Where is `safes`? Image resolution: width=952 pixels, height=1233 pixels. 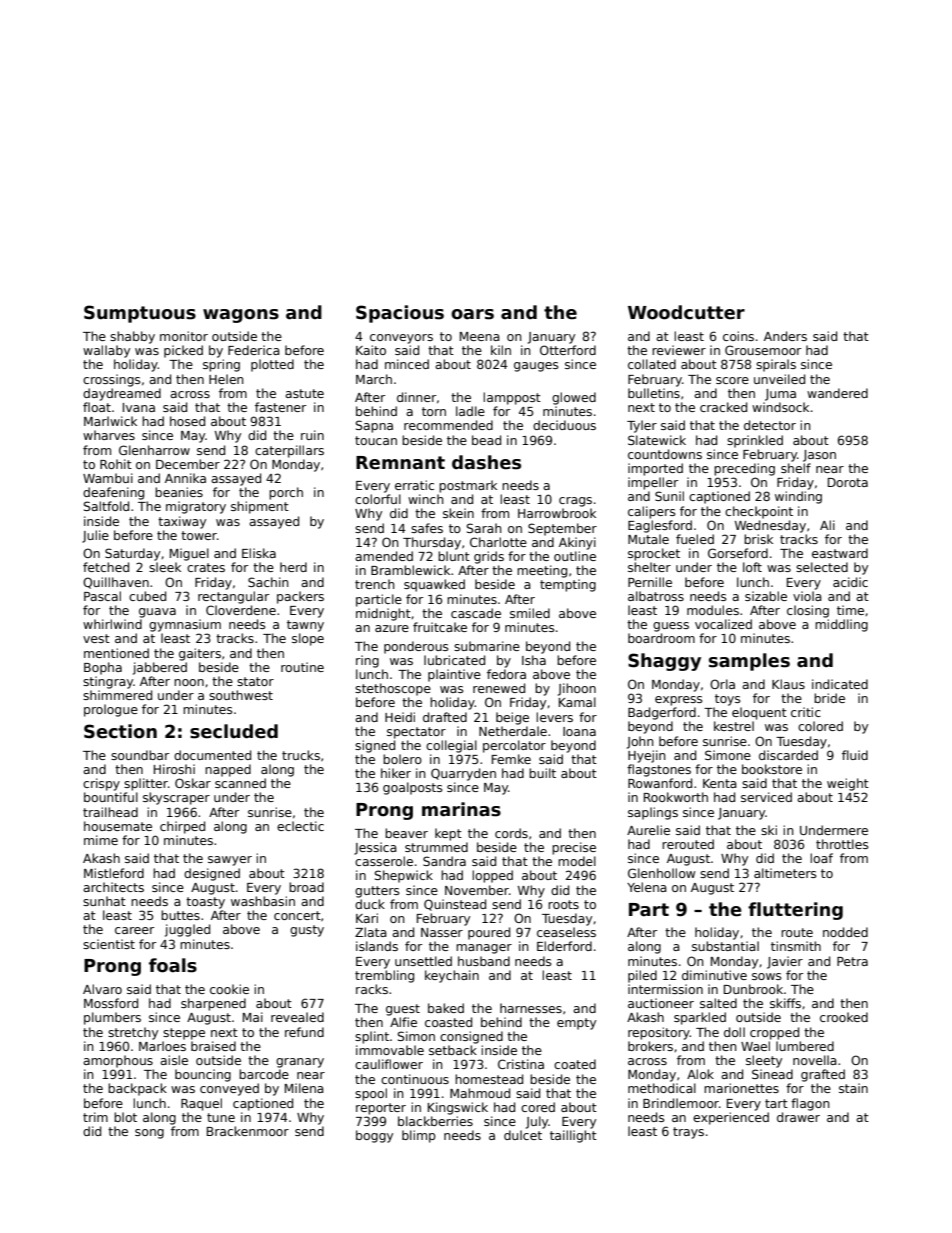
safes is located at coordinates (427, 528).
